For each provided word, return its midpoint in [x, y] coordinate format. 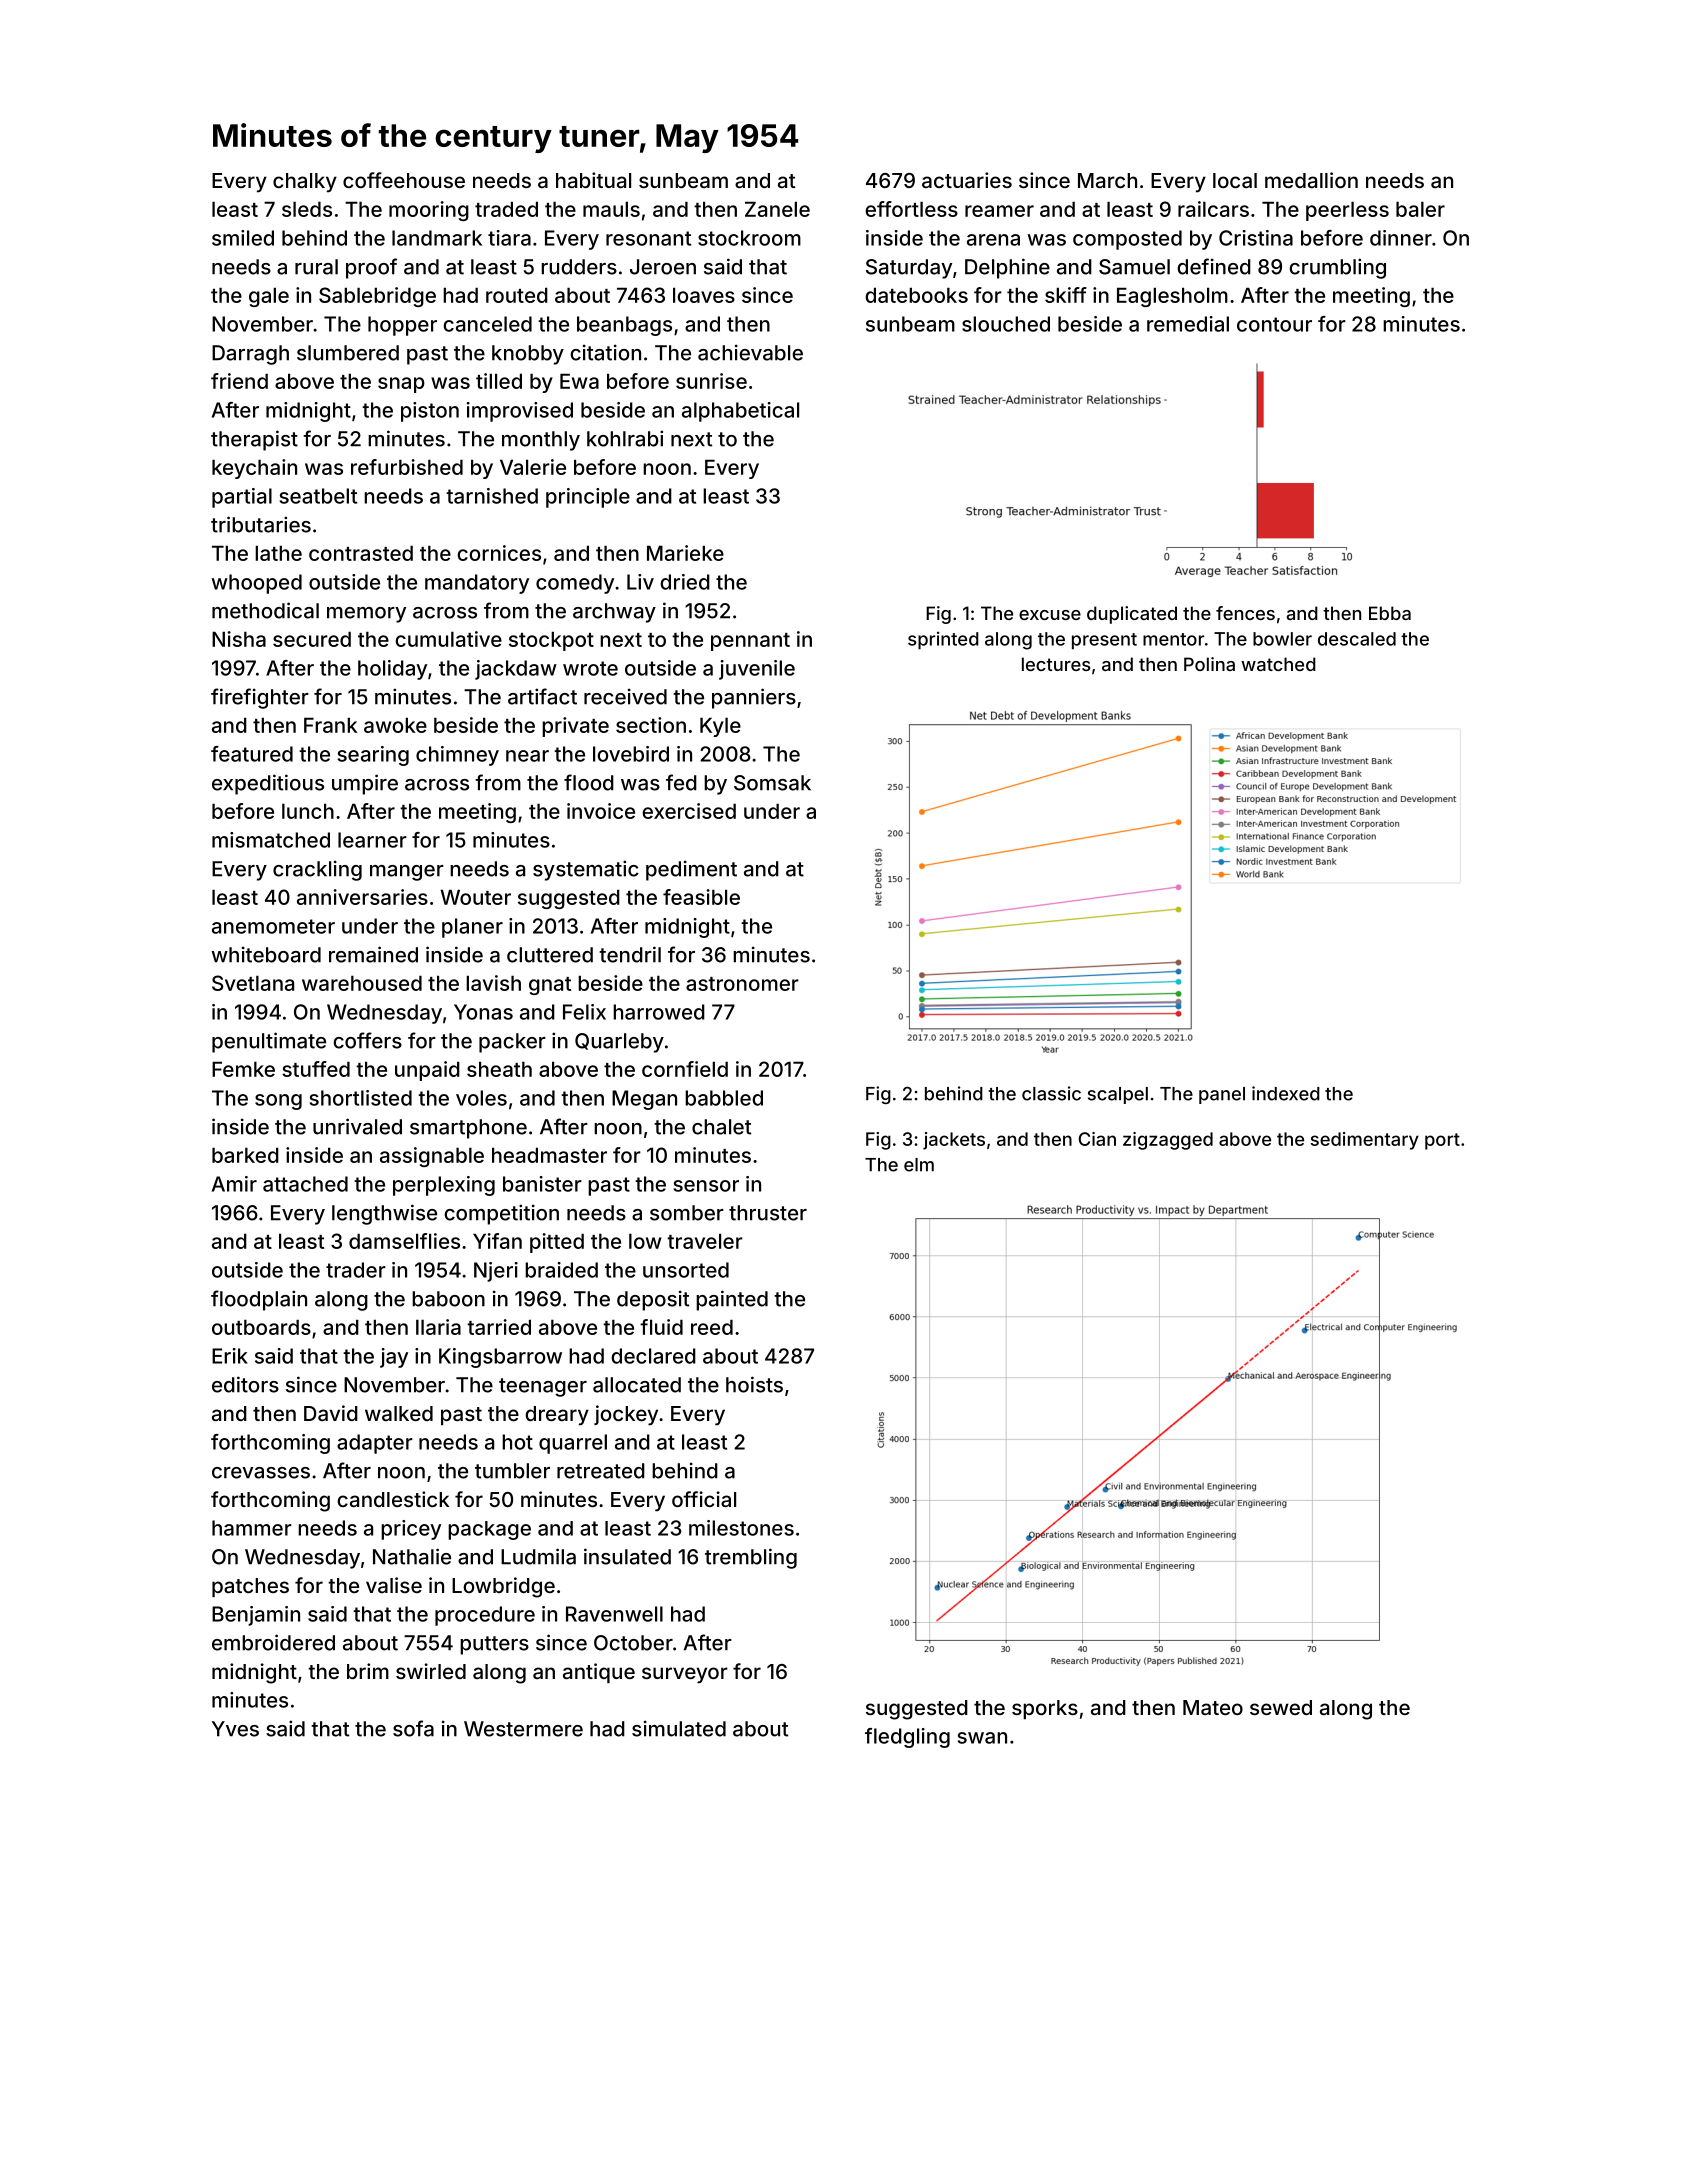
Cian [1097, 1139]
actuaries [967, 180]
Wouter [475, 897]
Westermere [523, 1729]
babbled [724, 1098]
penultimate [269, 1042]
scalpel [1118, 1095]
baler [1420, 209]
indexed [1286, 1093]
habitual [593, 180]
